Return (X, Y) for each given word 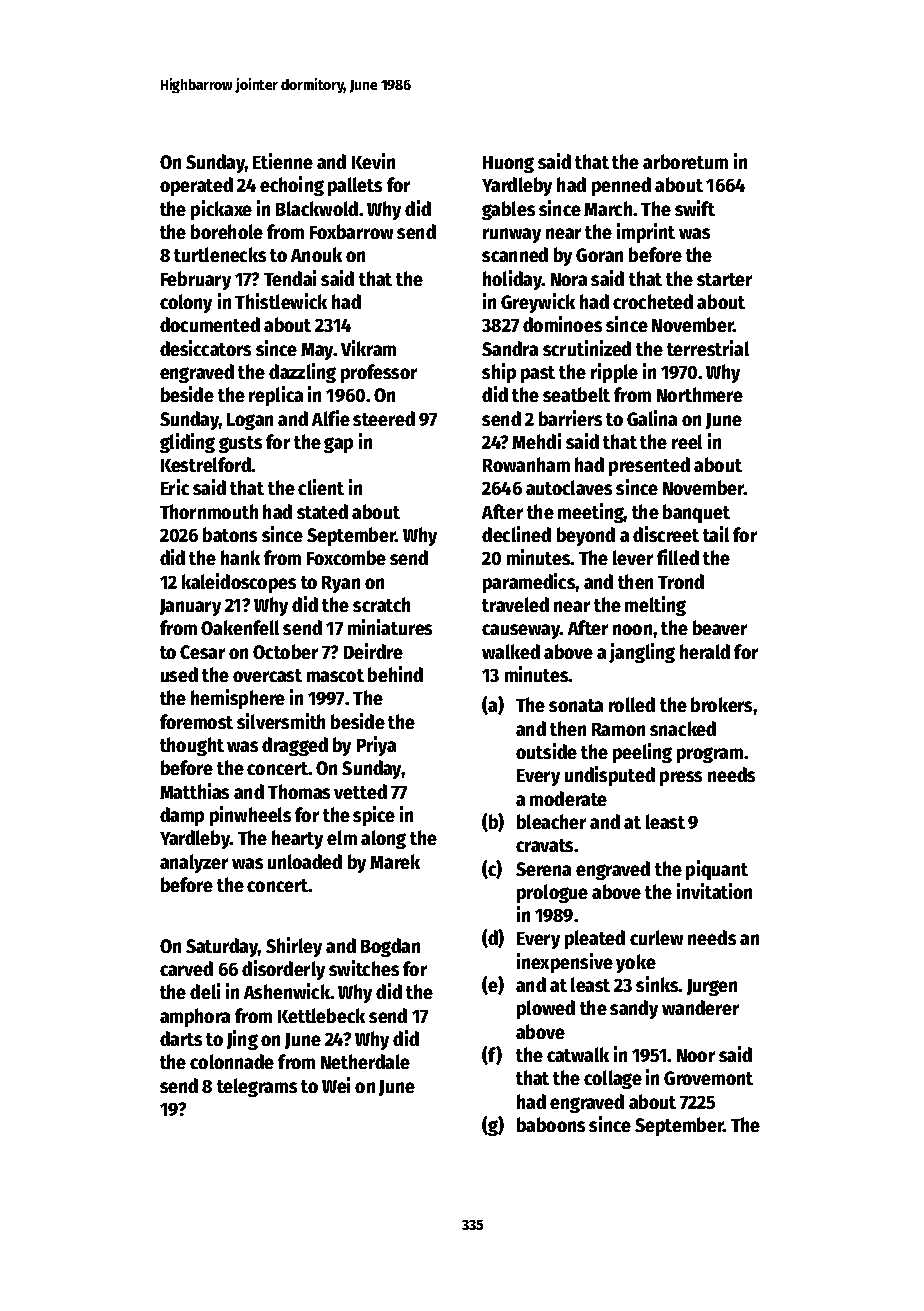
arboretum (685, 161)
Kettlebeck (321, 1015)
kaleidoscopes (239, 583)
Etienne (283, 161)
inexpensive (565, 963)
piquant (717, 870)
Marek (395, 861)
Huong (508, 164)
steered (384, 418)
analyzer (194, 863)
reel (687, 441)
